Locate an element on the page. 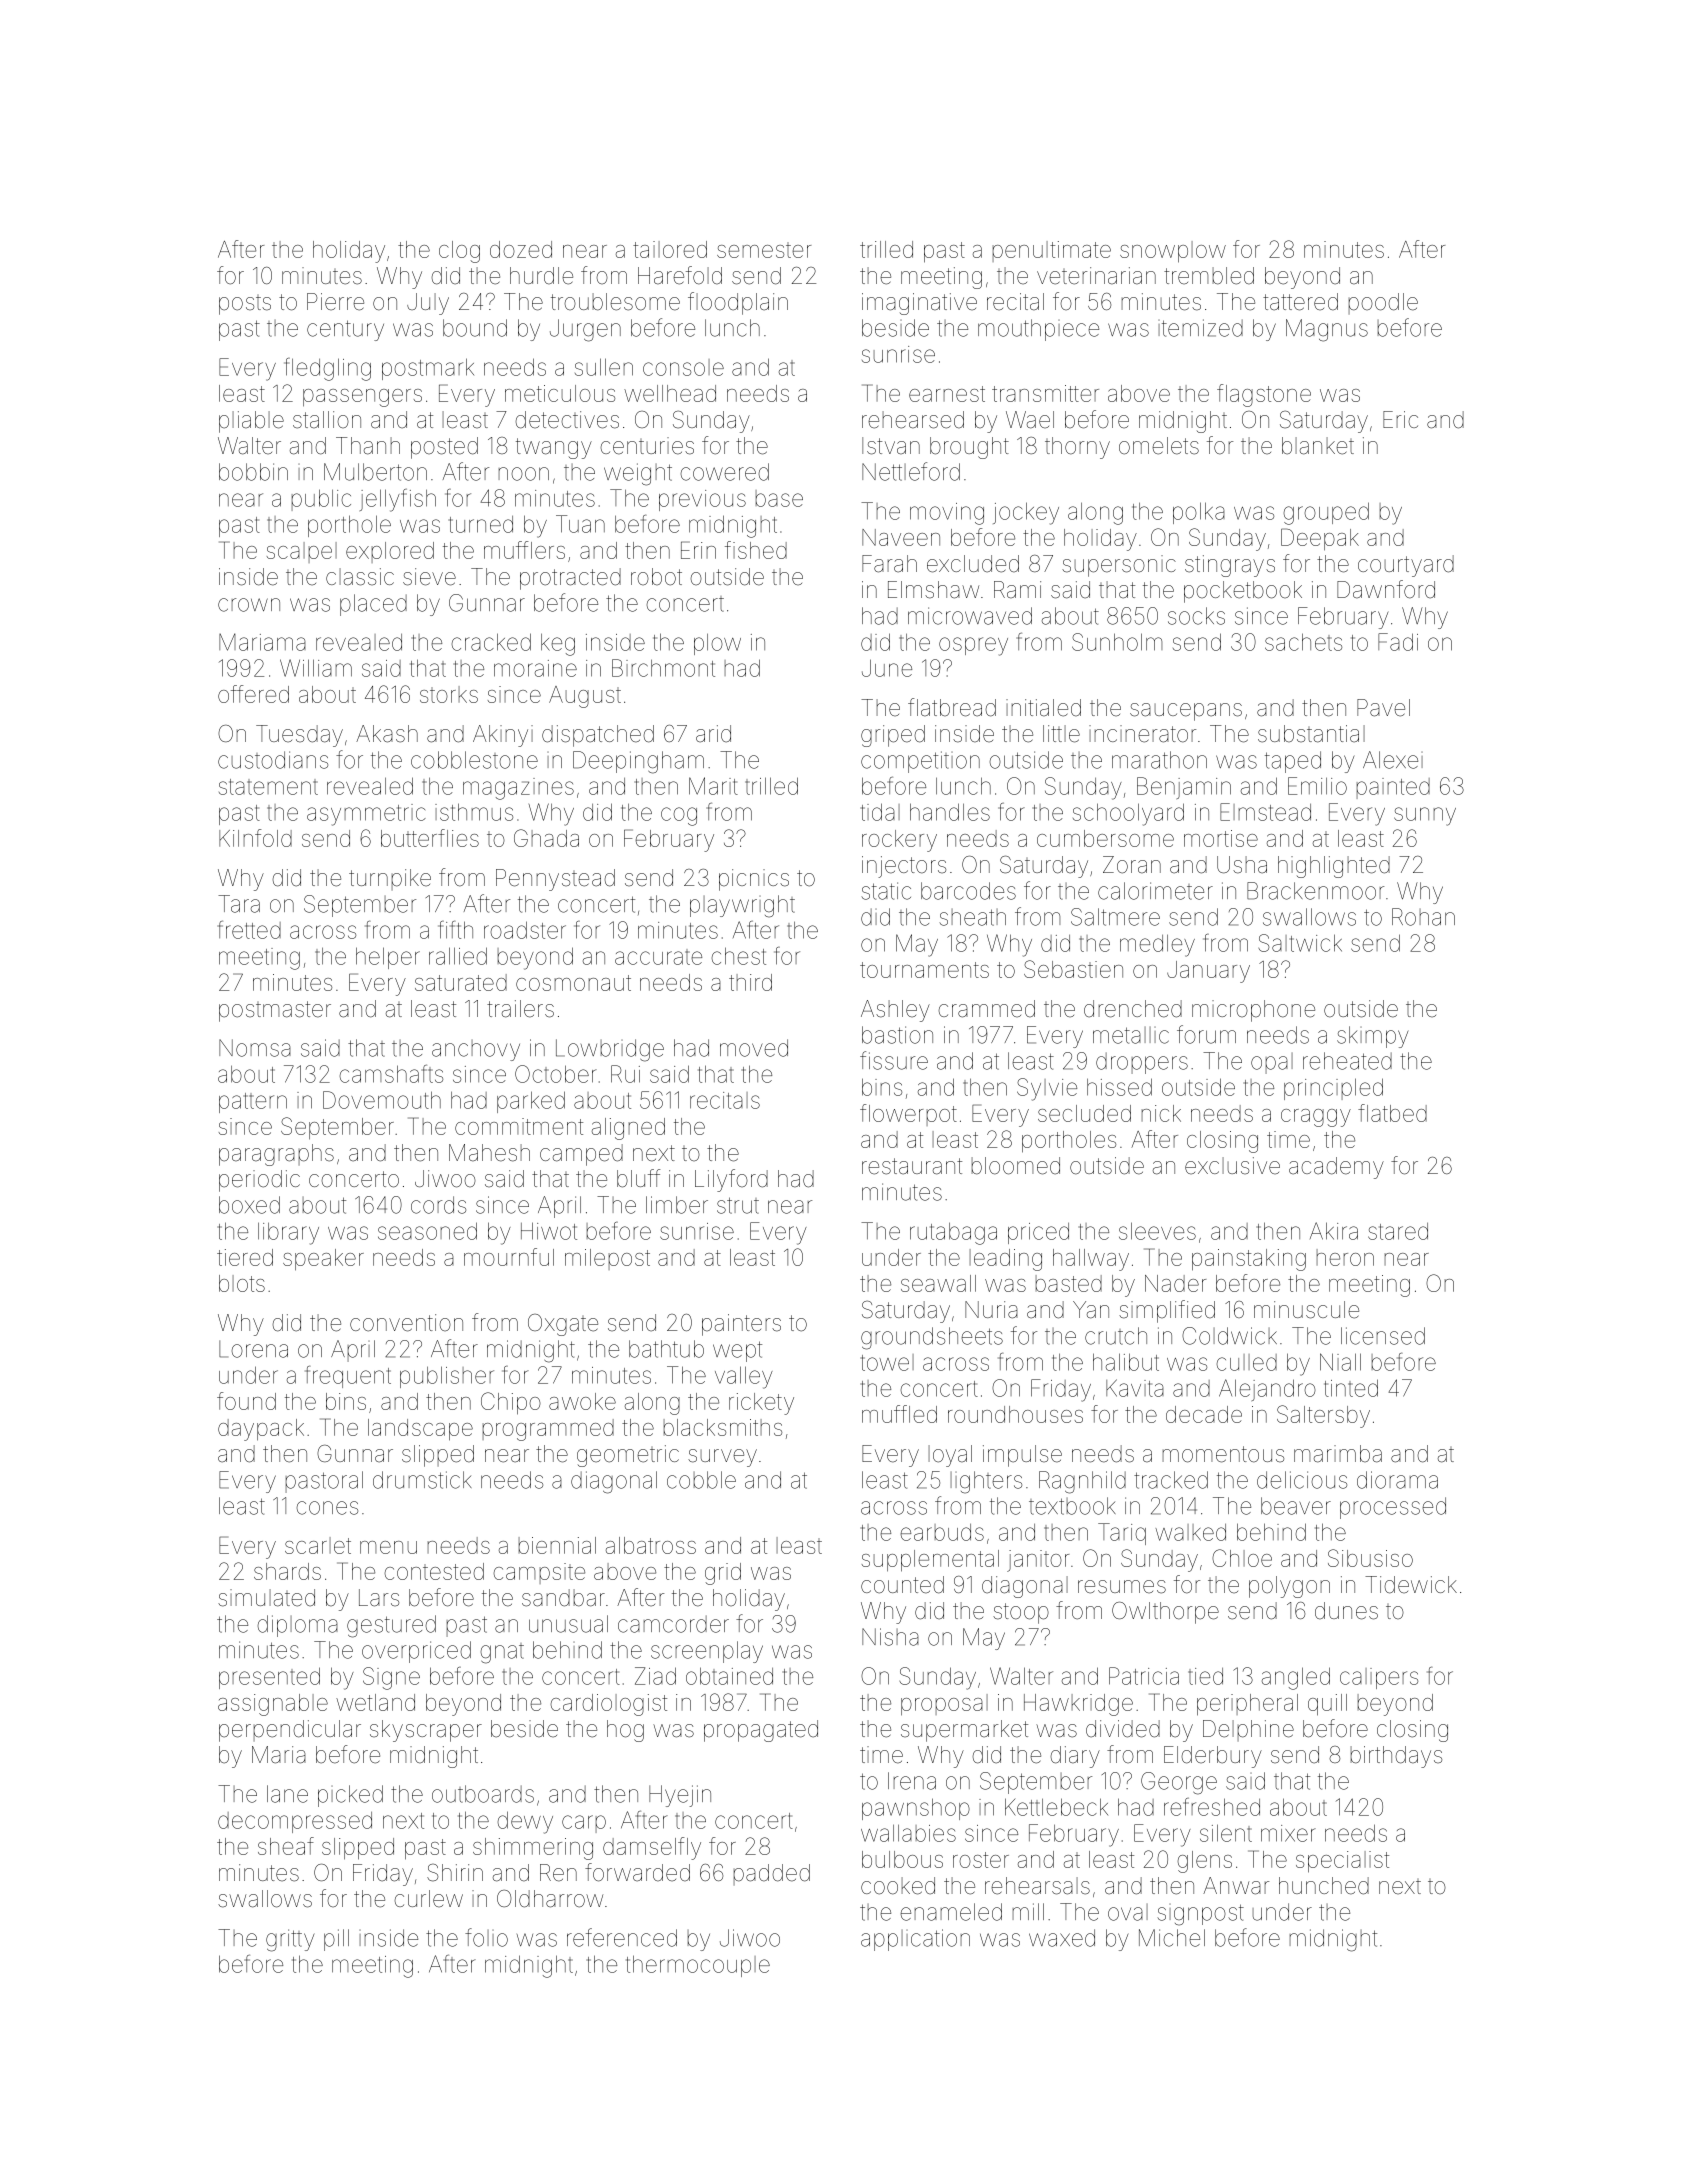  omelets is located at coordinates (1159, 446).
